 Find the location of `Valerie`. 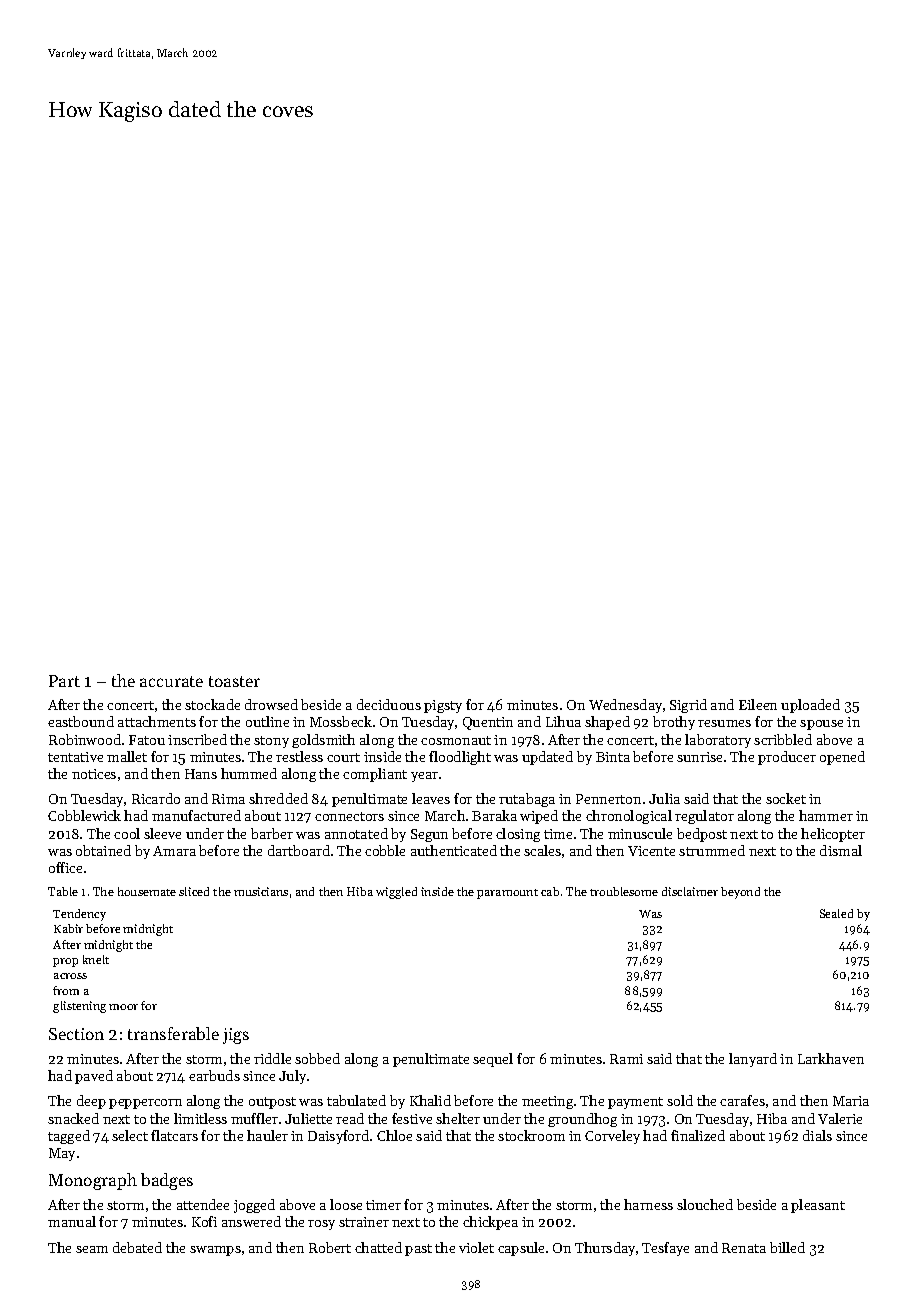

Valerie is located at coordinates (840, 1118).
